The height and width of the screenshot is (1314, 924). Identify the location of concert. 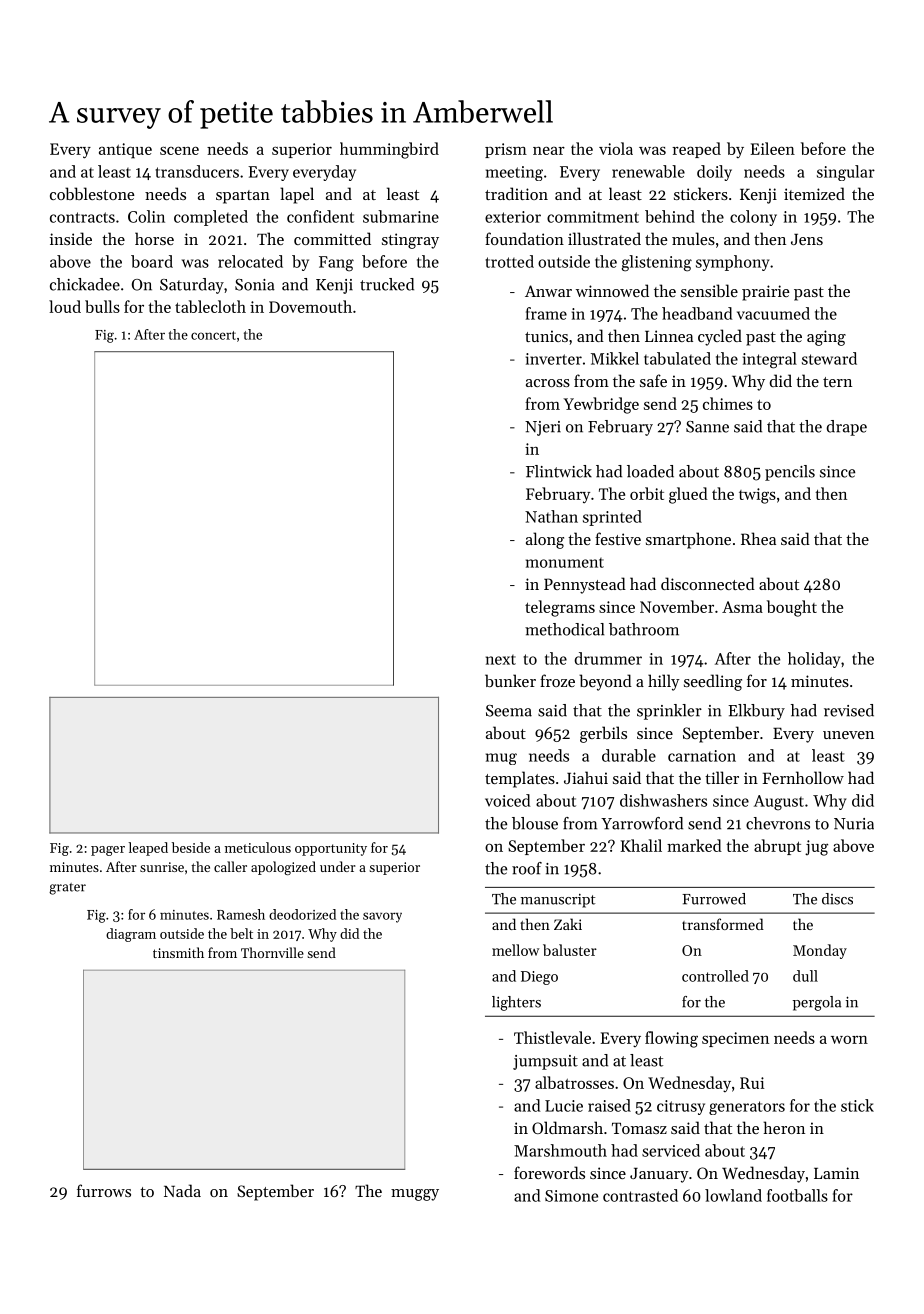
(213, 335).
